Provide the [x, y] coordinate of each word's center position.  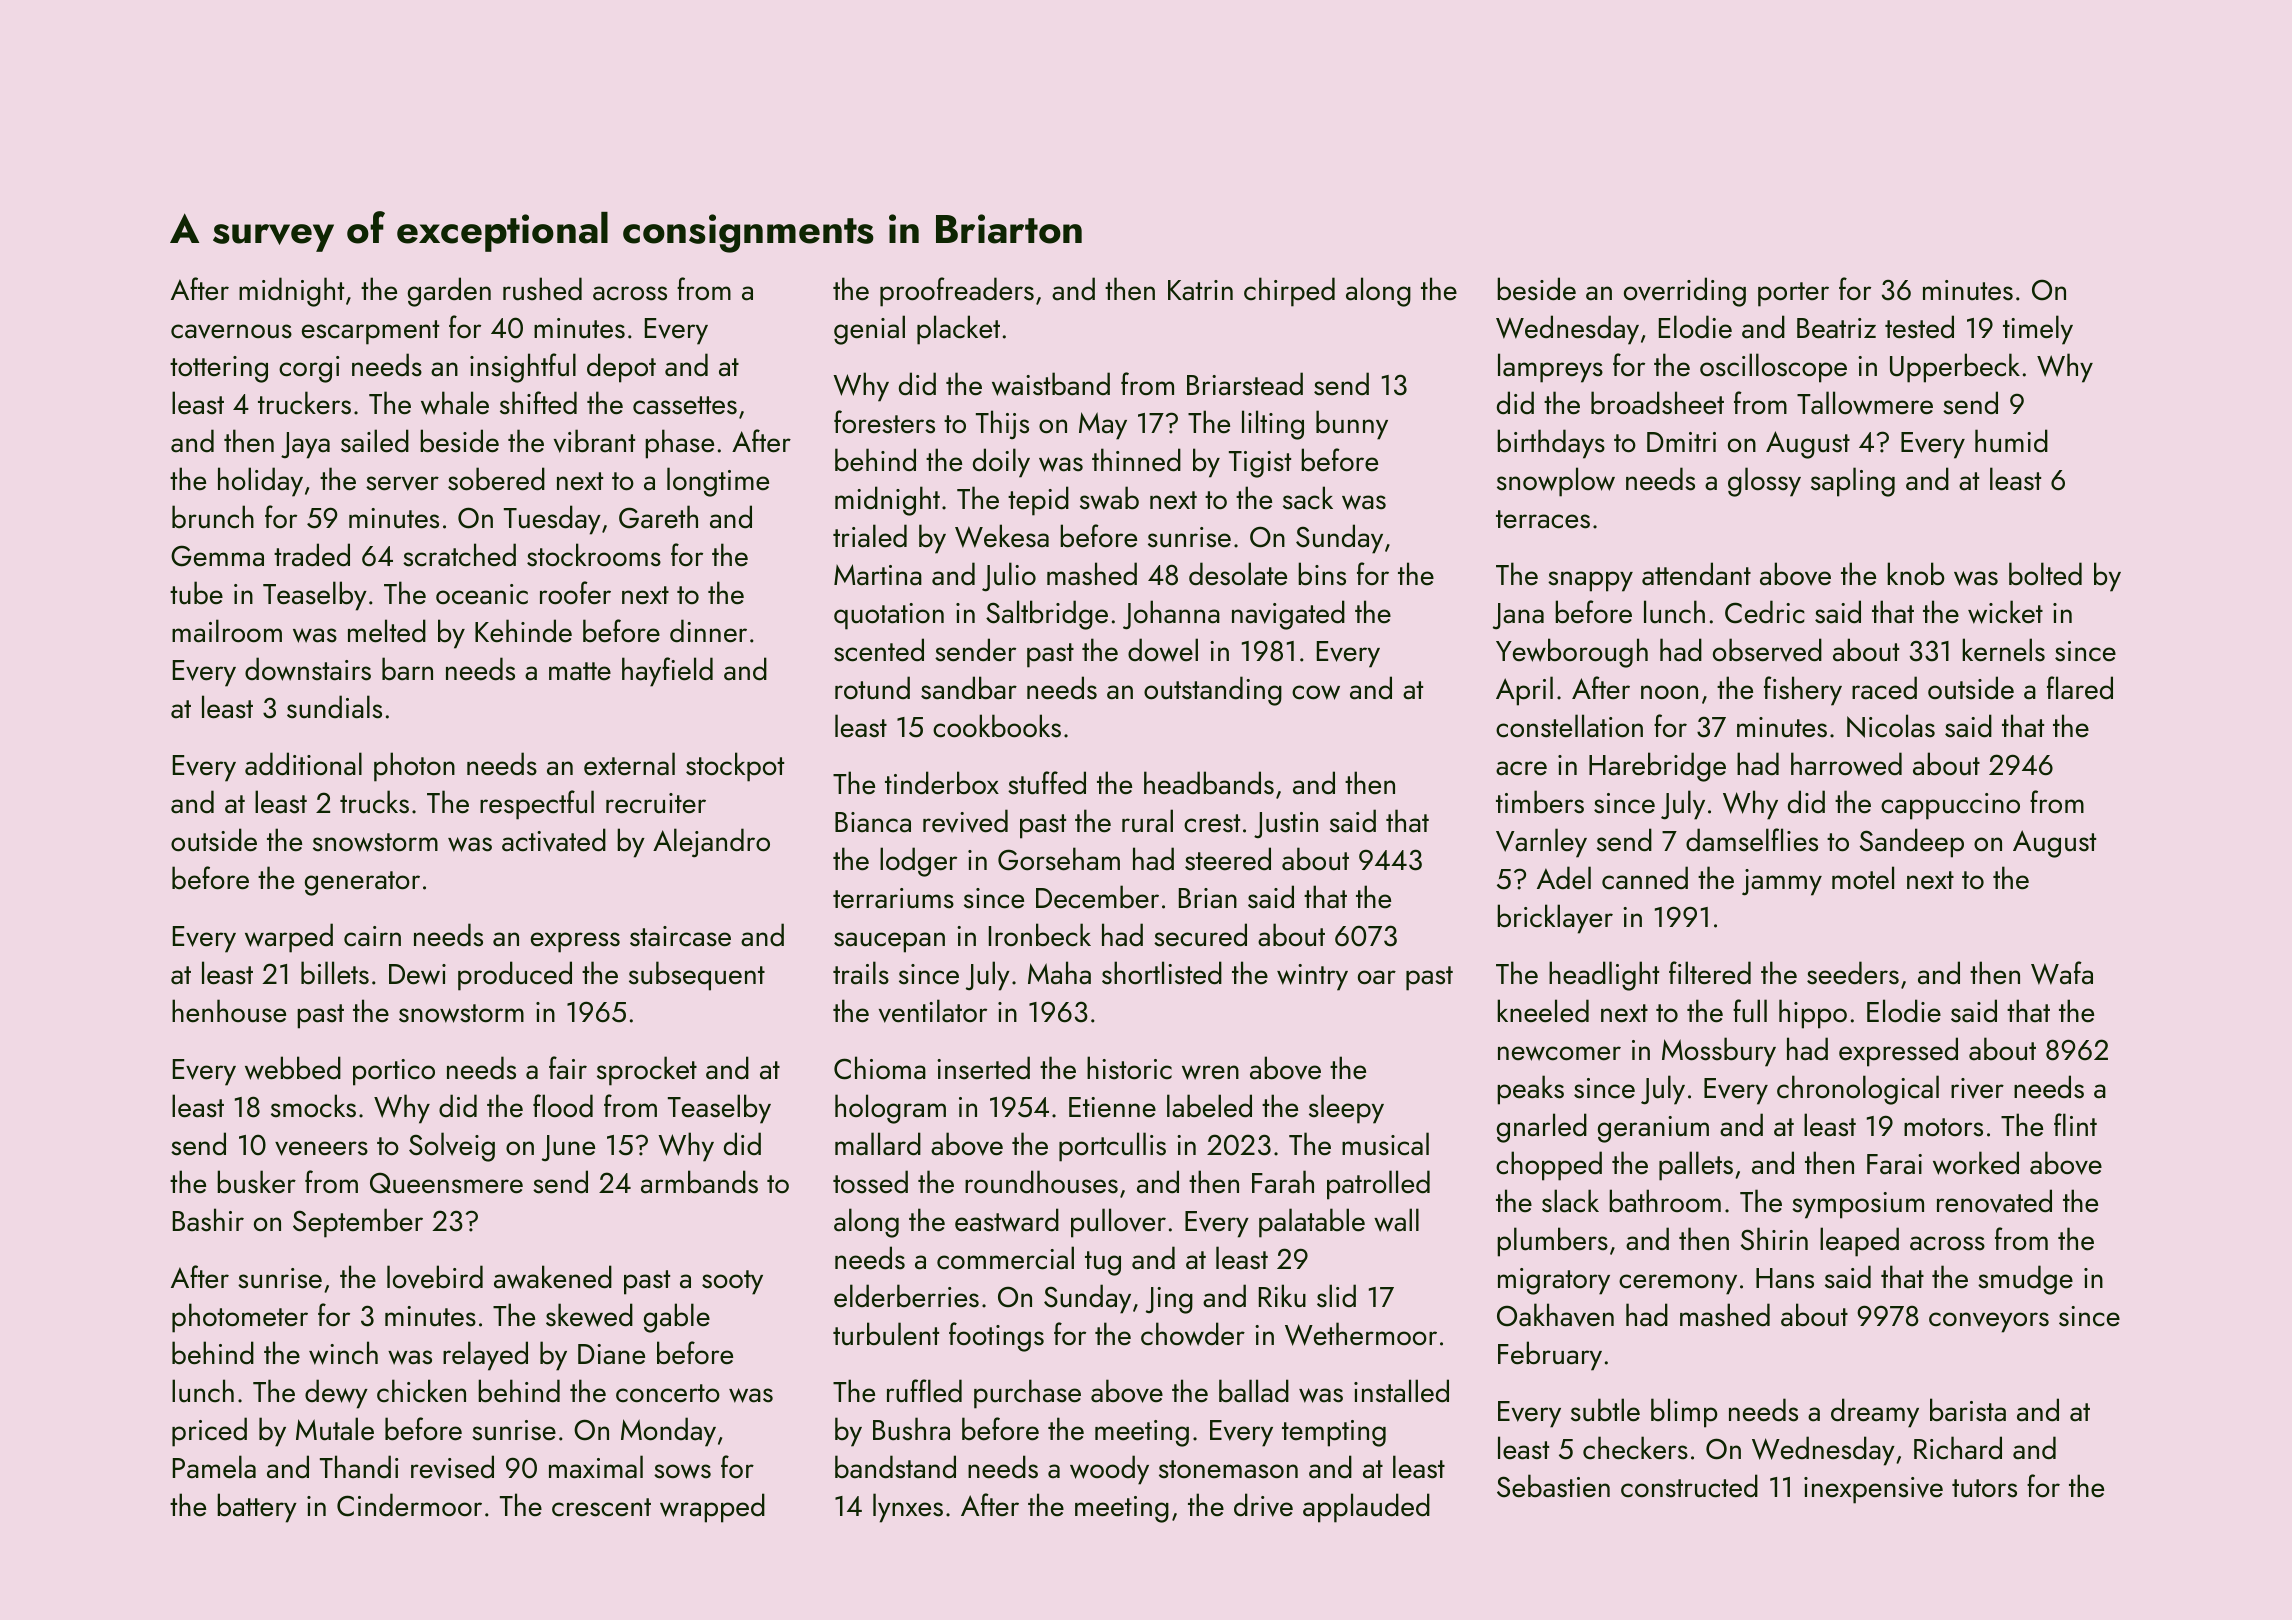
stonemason [1228, 1469]
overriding [1685, 292]
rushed [542, 289]
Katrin [1200, 290]
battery [257, 1508]
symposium [1858, 1205]
